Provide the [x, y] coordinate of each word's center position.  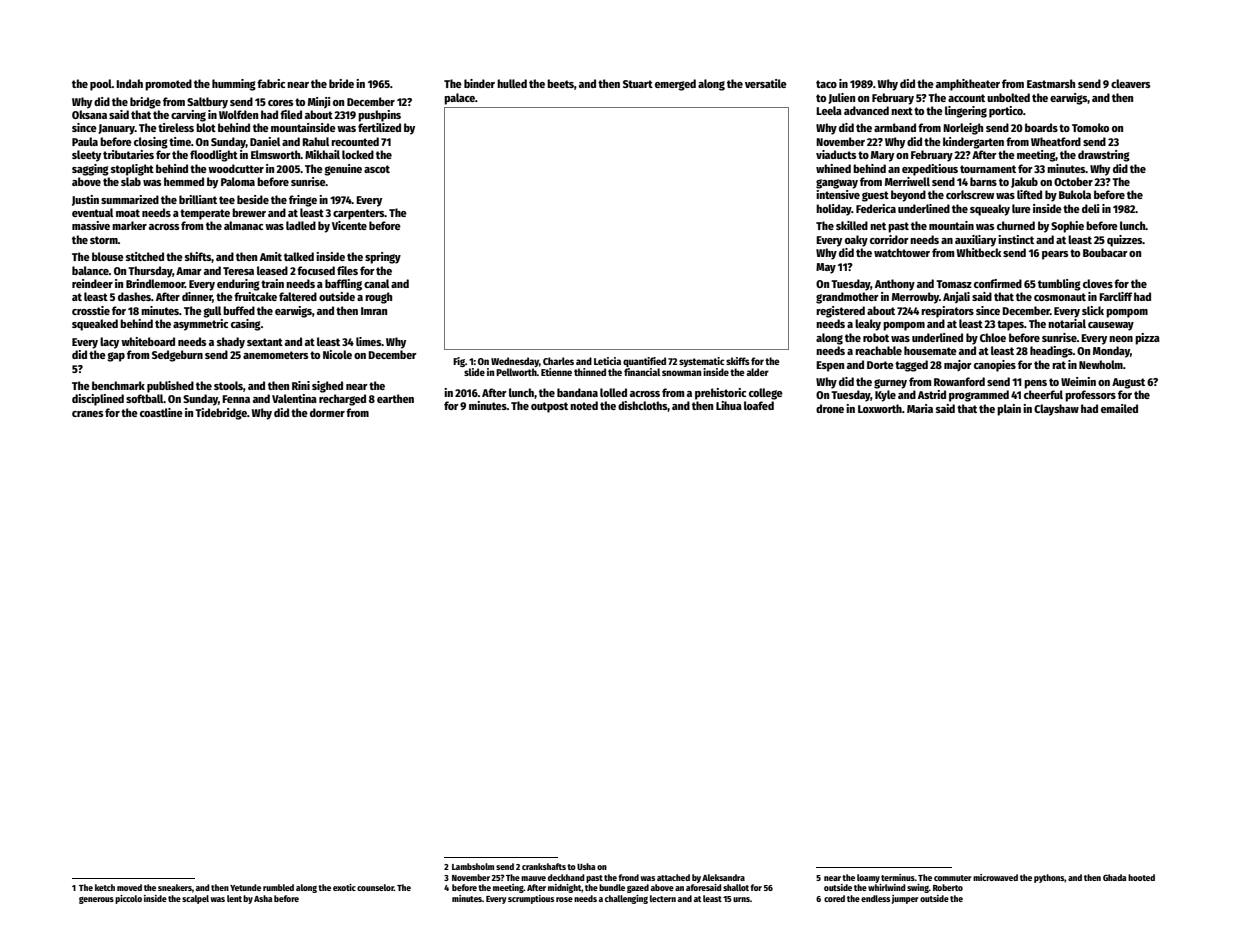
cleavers [1130, 83]
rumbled [278, 887]
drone [830, 408]
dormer [327, 412]
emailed [1119, 408]
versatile [766, 83]
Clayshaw [1056, 410]
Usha [586, 866]
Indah [129, 83]
